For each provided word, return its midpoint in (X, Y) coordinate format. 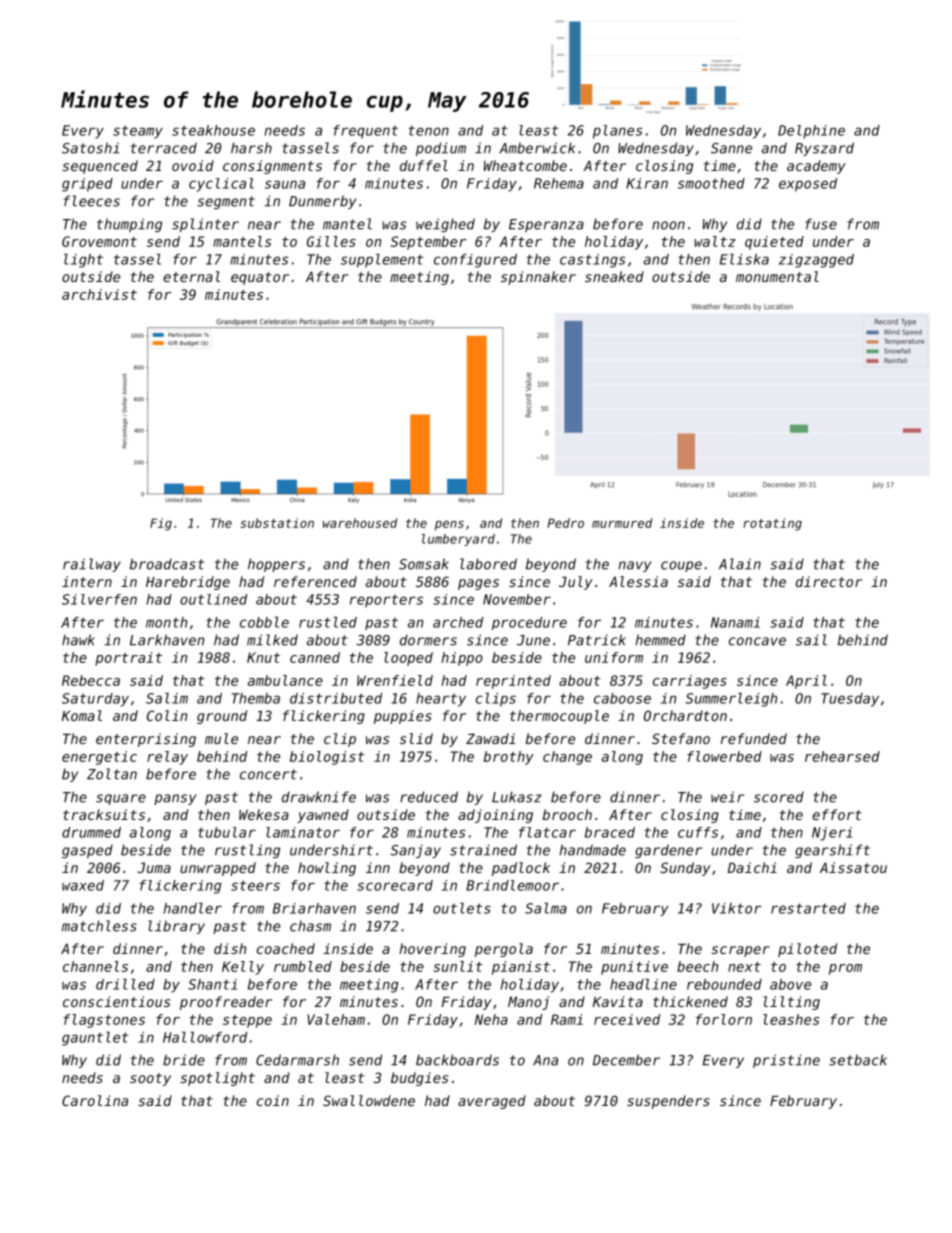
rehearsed (842, 756)
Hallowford (205, 1037)
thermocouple (559, 717)
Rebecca (91, 680)
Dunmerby (322, 202)
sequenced (100, 167)
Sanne (731, 148)
